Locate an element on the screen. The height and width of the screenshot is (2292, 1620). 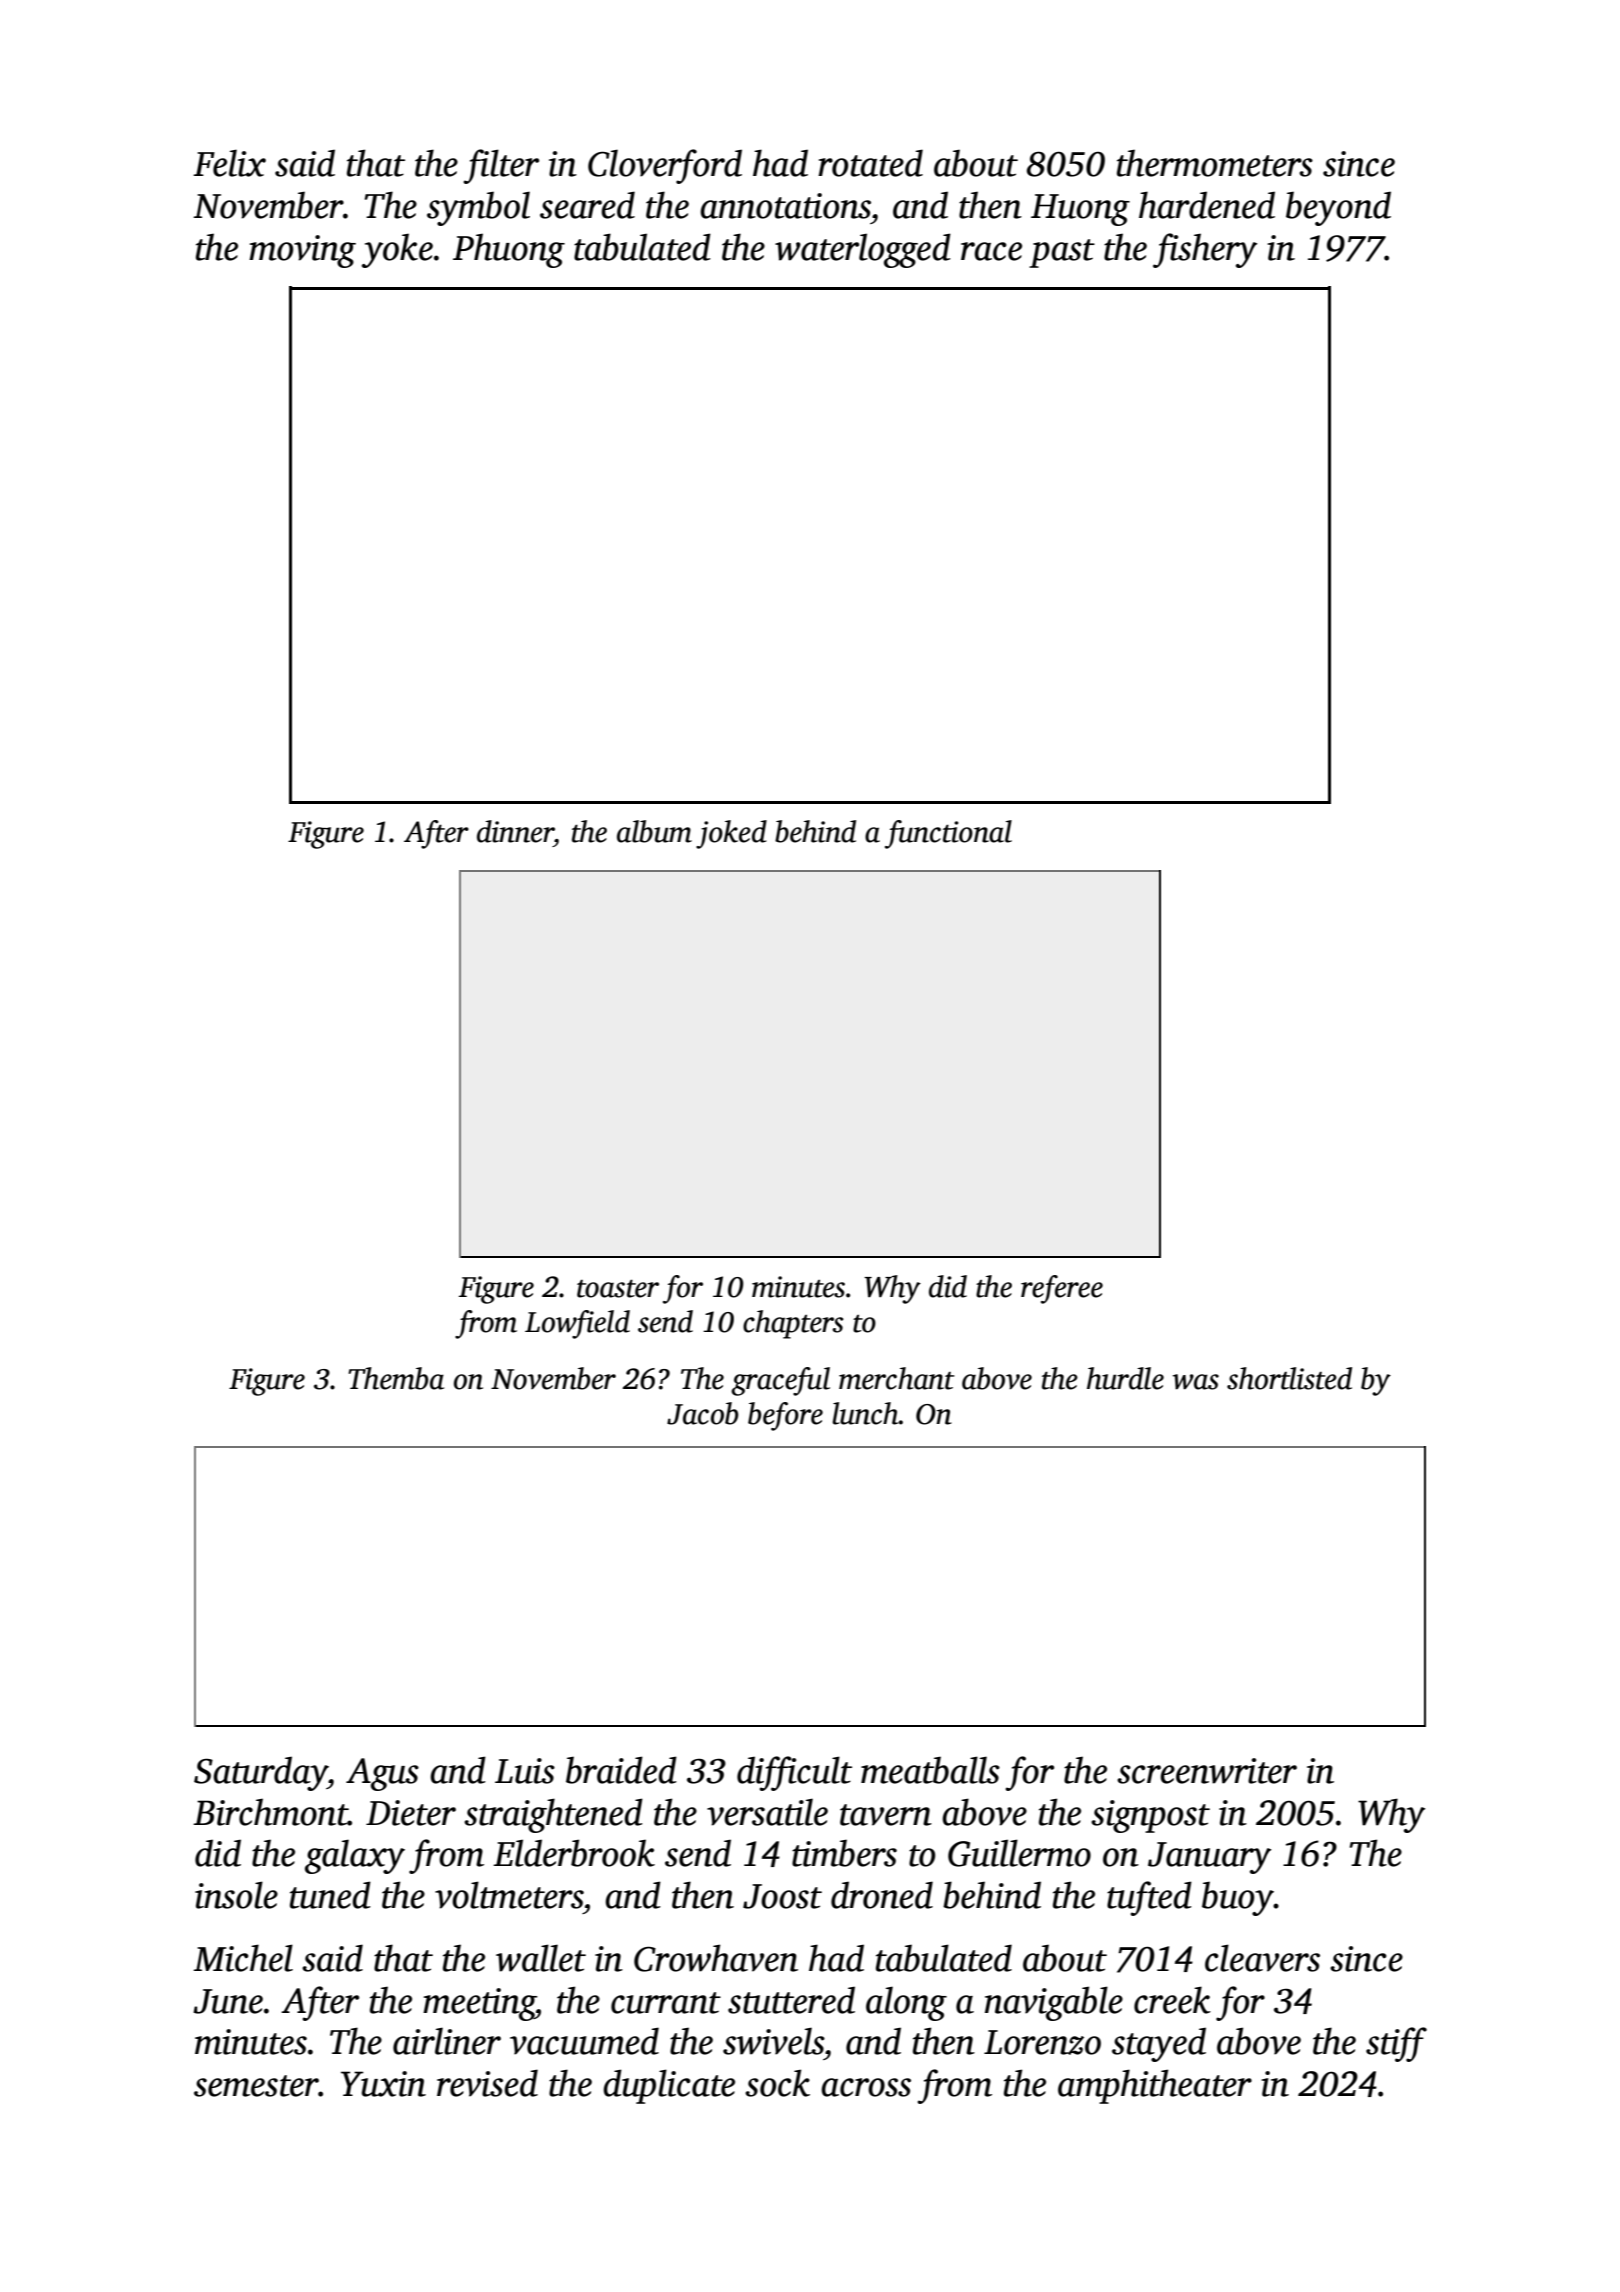
buoy is located at coordinates (1238, 1898).
